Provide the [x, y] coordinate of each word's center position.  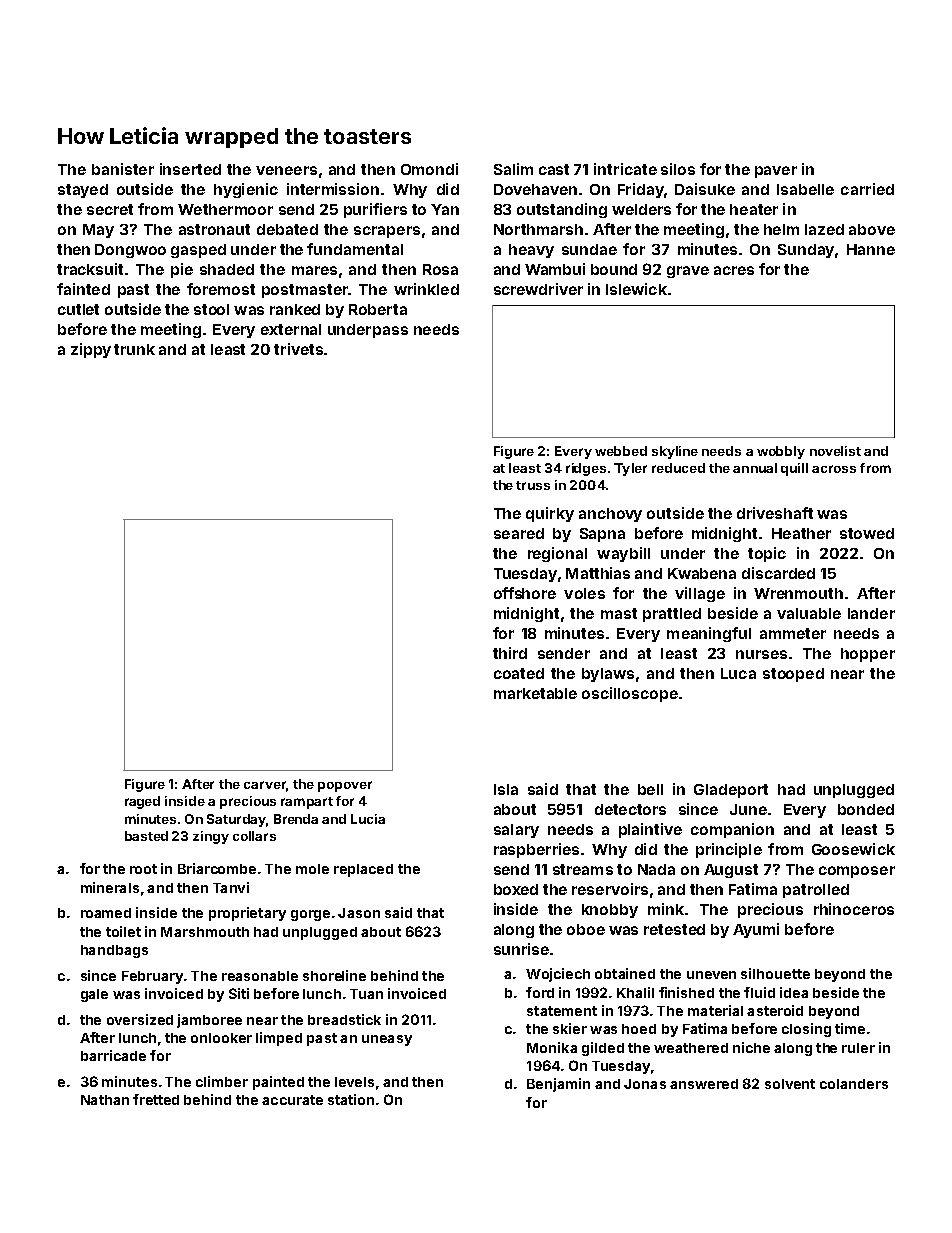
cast [554, 169]
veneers [286, 170]
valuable [809, 613]
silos [678, 169]
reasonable [260, 976]
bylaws [608, 675]
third [510, 653]
